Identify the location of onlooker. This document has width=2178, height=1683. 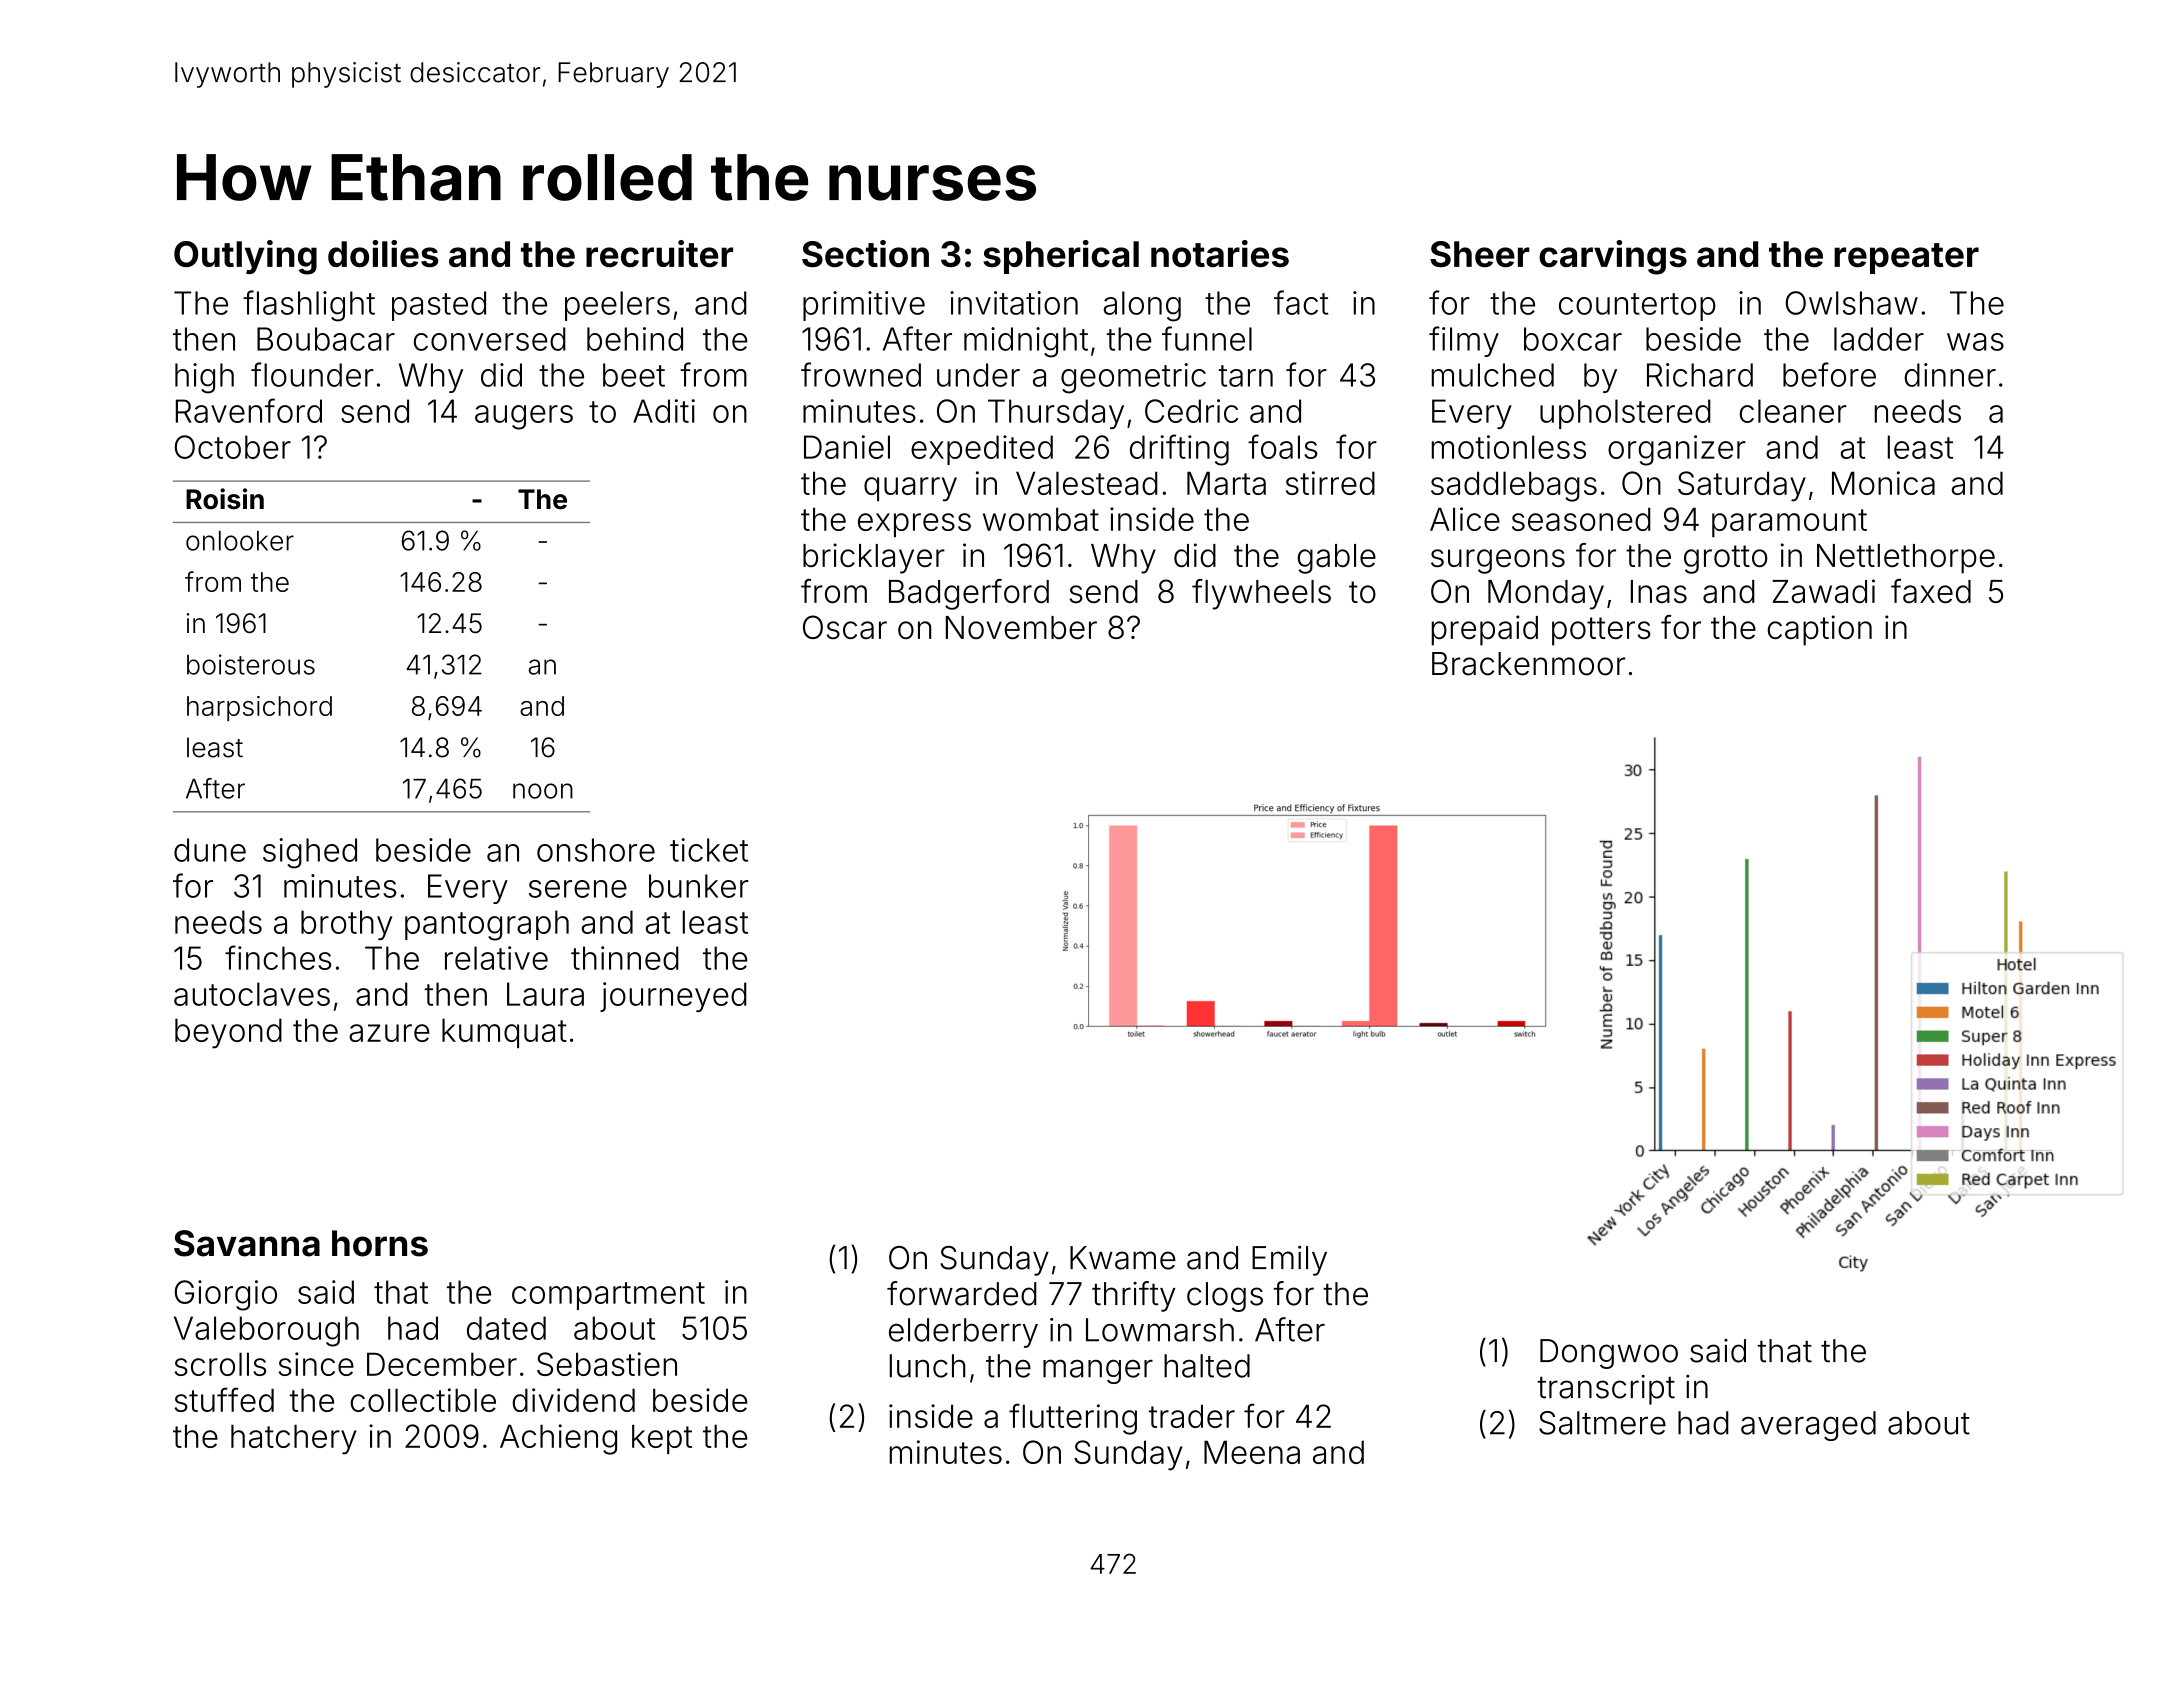
(240, 541).
